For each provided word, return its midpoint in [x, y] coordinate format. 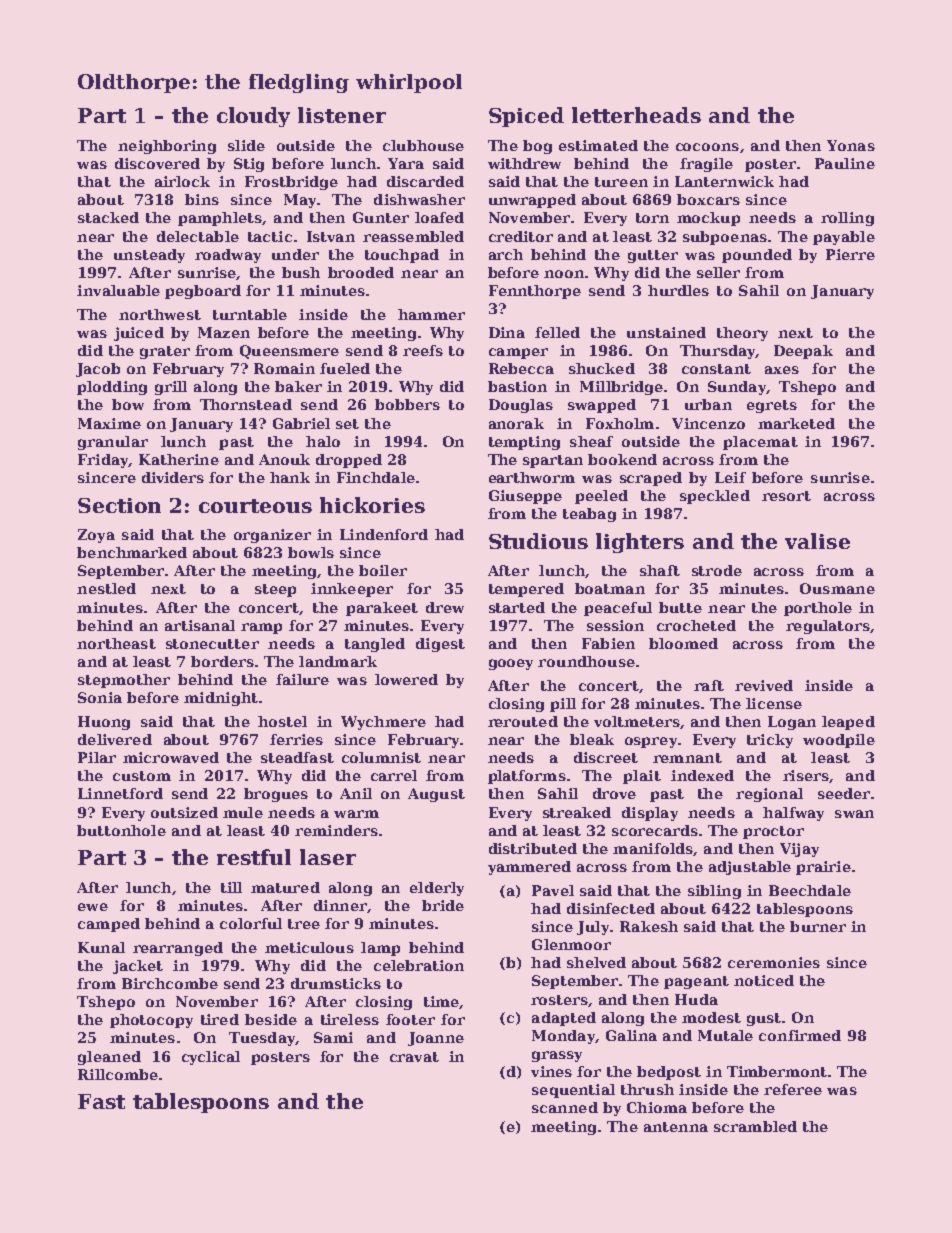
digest [440, 645]
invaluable [118, 290]
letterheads [636, 115]
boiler [383, 570]
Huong [104, 723]
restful [254, 857]
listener [342, 115]
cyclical [211, 1058]
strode [717, 570]
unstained [666, 332]
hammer [431, 314]
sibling [714, 892]
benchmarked [132, 552]
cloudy [253, 117]
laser [328, 857]
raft [709, 685]
